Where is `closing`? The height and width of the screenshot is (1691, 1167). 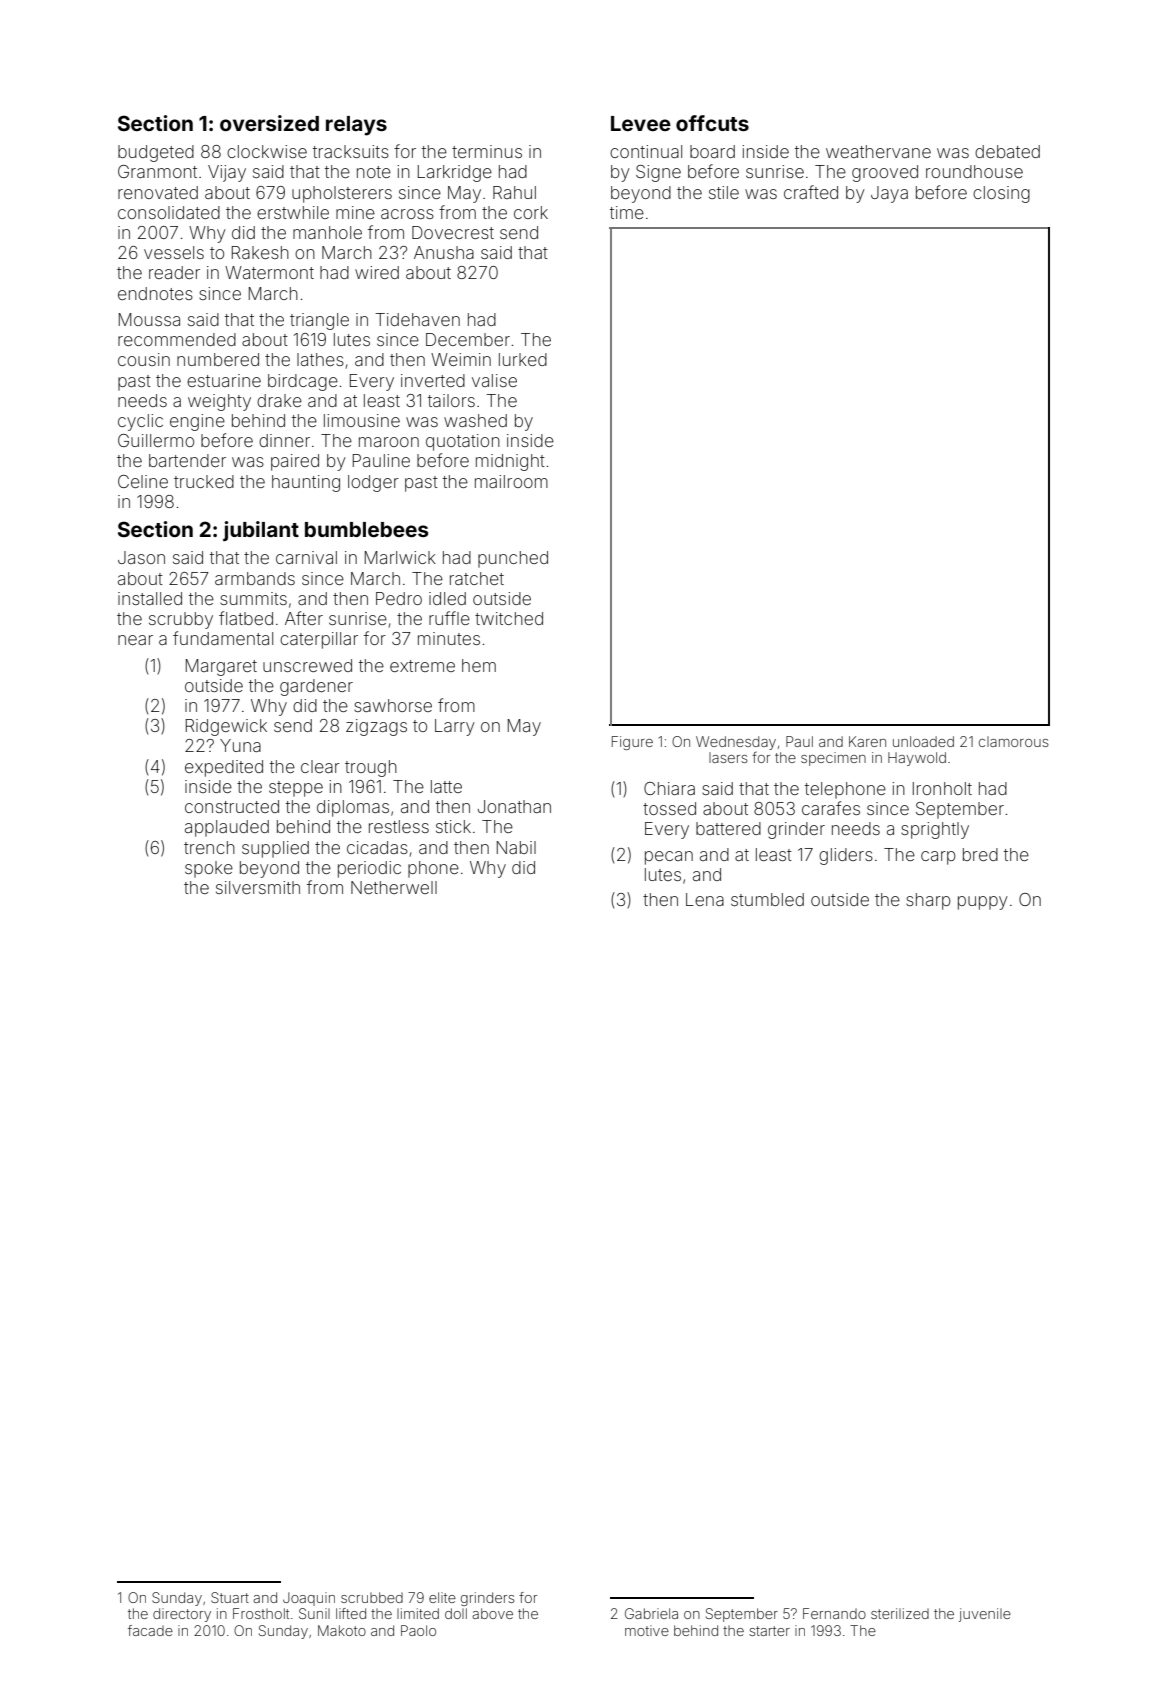
closing is located at coordinates (1001, 194).
